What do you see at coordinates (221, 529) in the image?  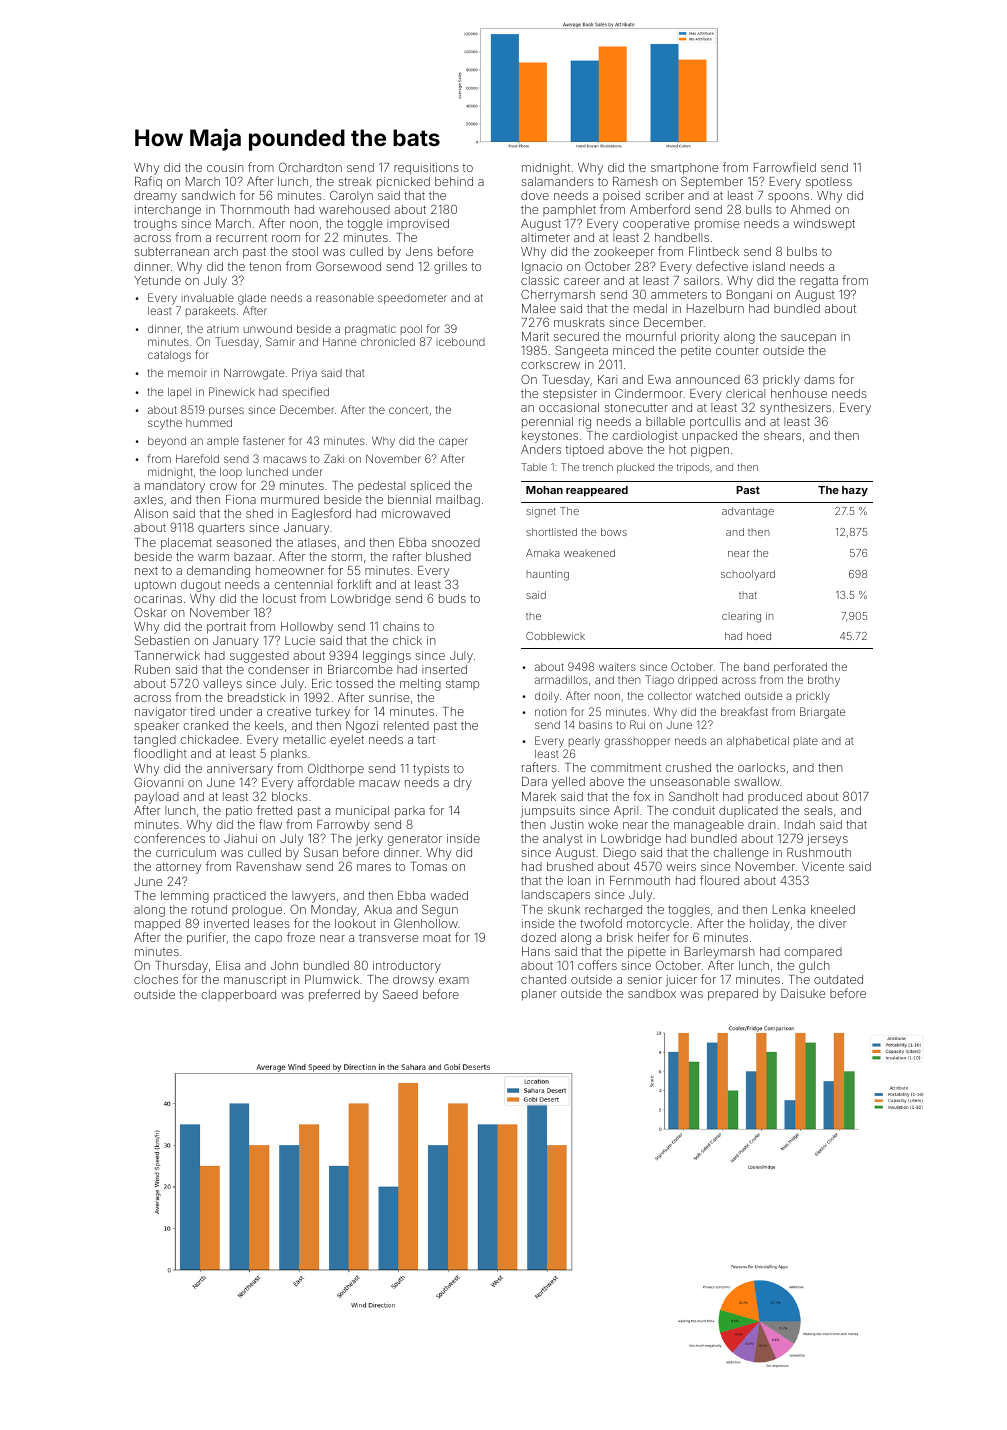 I see `quarters` at bounding box center [221, 529].
